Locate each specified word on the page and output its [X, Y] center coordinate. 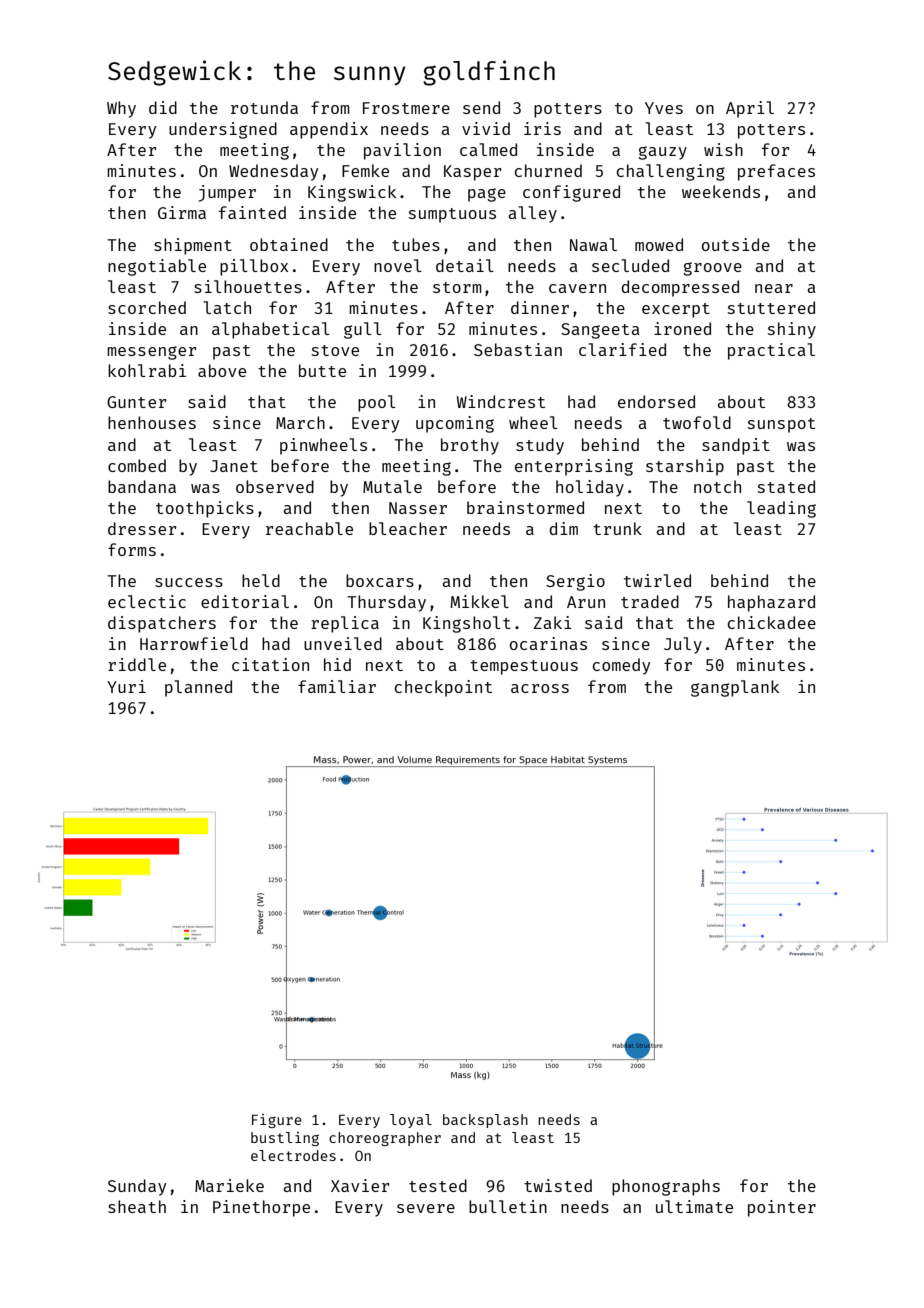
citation [270, 664]
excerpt [676, 310]
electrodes [293, 1155]
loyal [411, 1121]
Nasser [418, 508]
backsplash [485, 1121]
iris [542, 128]
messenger [151, 353]
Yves [664, 108]
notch [717, 486]
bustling [285, 1139]
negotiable [157, 267]
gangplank [735, 688]
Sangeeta [600, 331]
